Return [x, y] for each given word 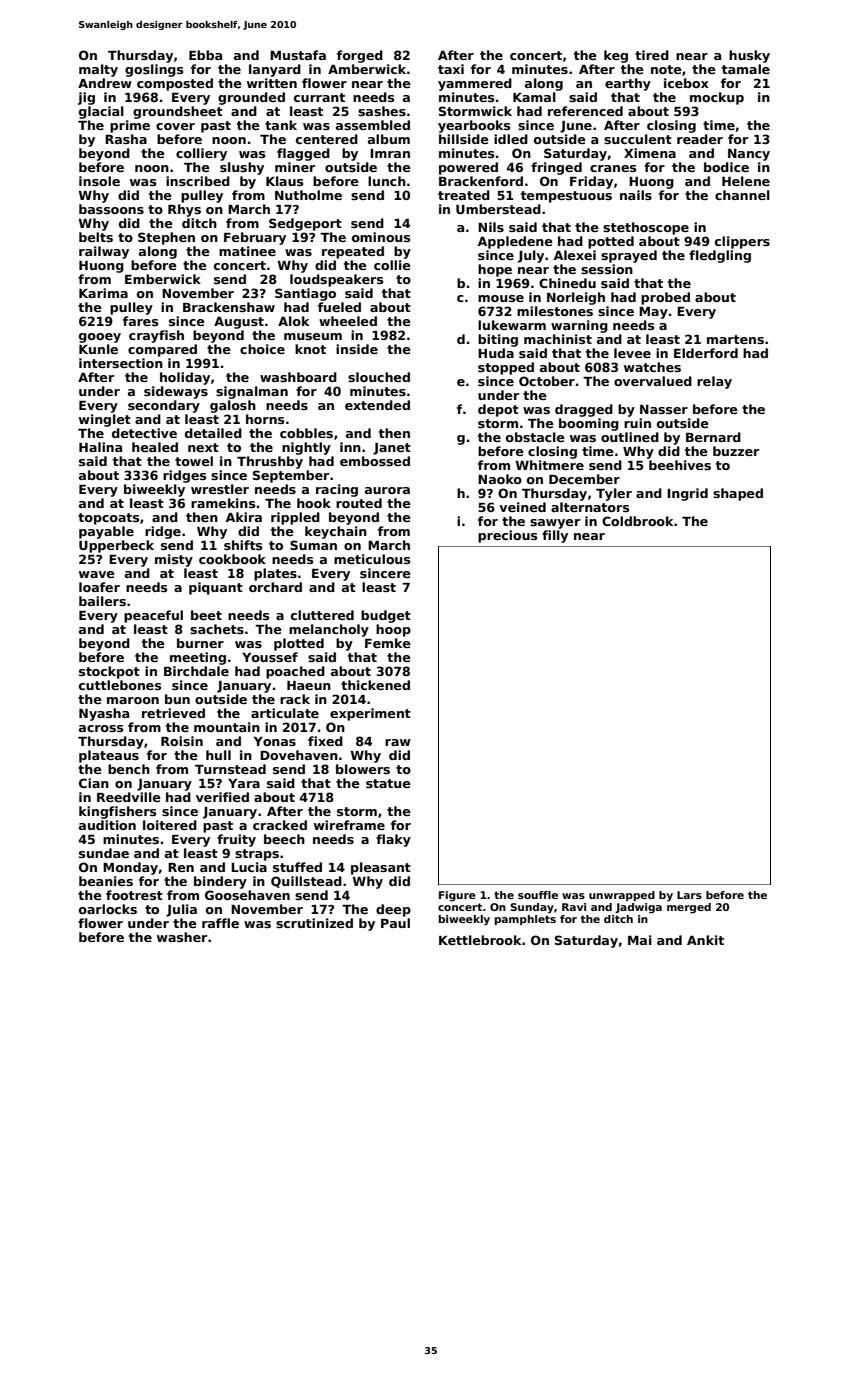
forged [360, 56]
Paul [395, 923]
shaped [738, 494]
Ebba [205, 55]
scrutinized [314, 923]
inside [357, 349]
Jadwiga [638, 908]
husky [749, 56]
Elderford [706, 353]
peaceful [153, 616]
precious [507, 536]
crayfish [156, 336]
